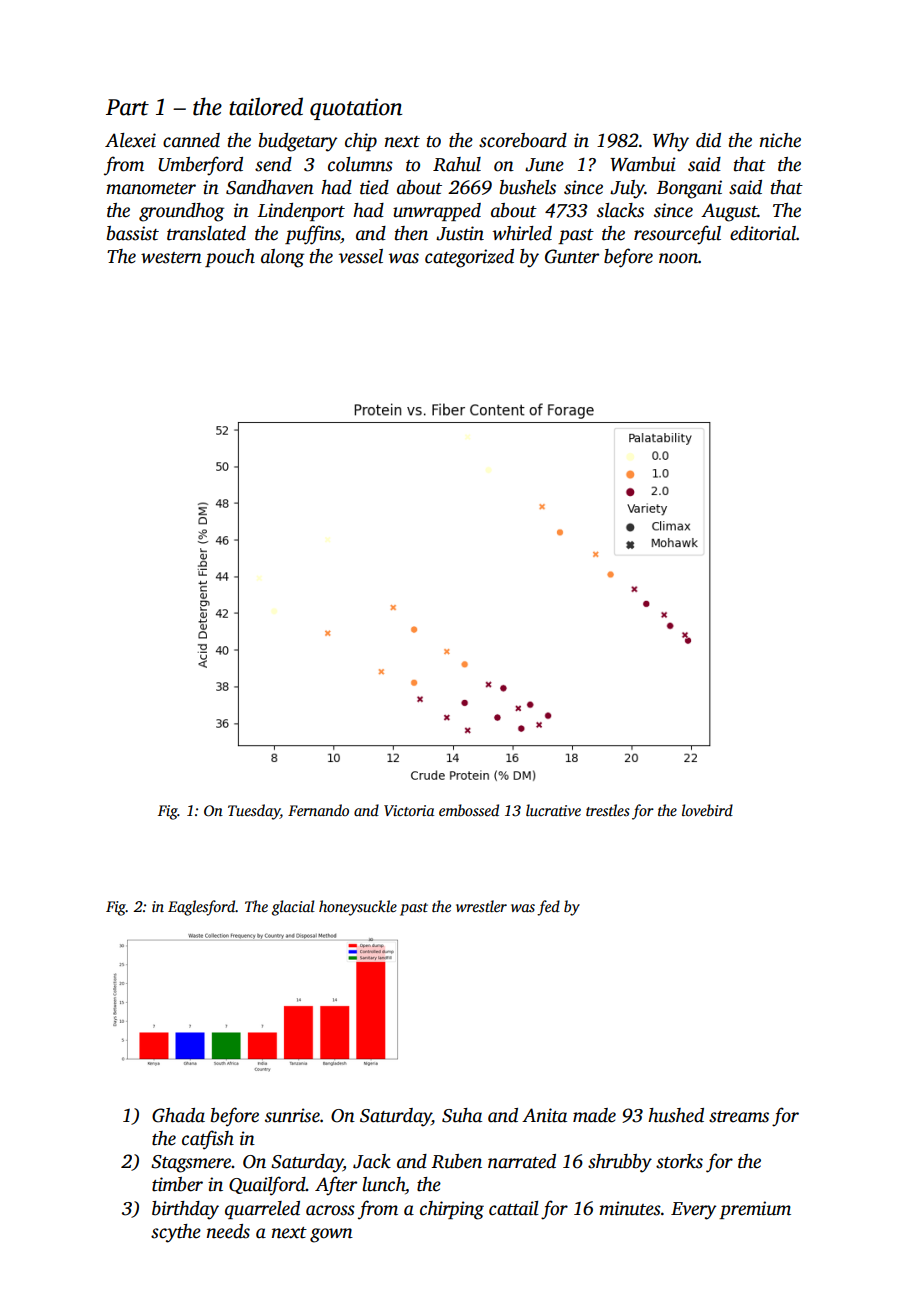  Describe the element at coordinates (523, 140) in the screenshot. I see `scoreboard` at that location.
